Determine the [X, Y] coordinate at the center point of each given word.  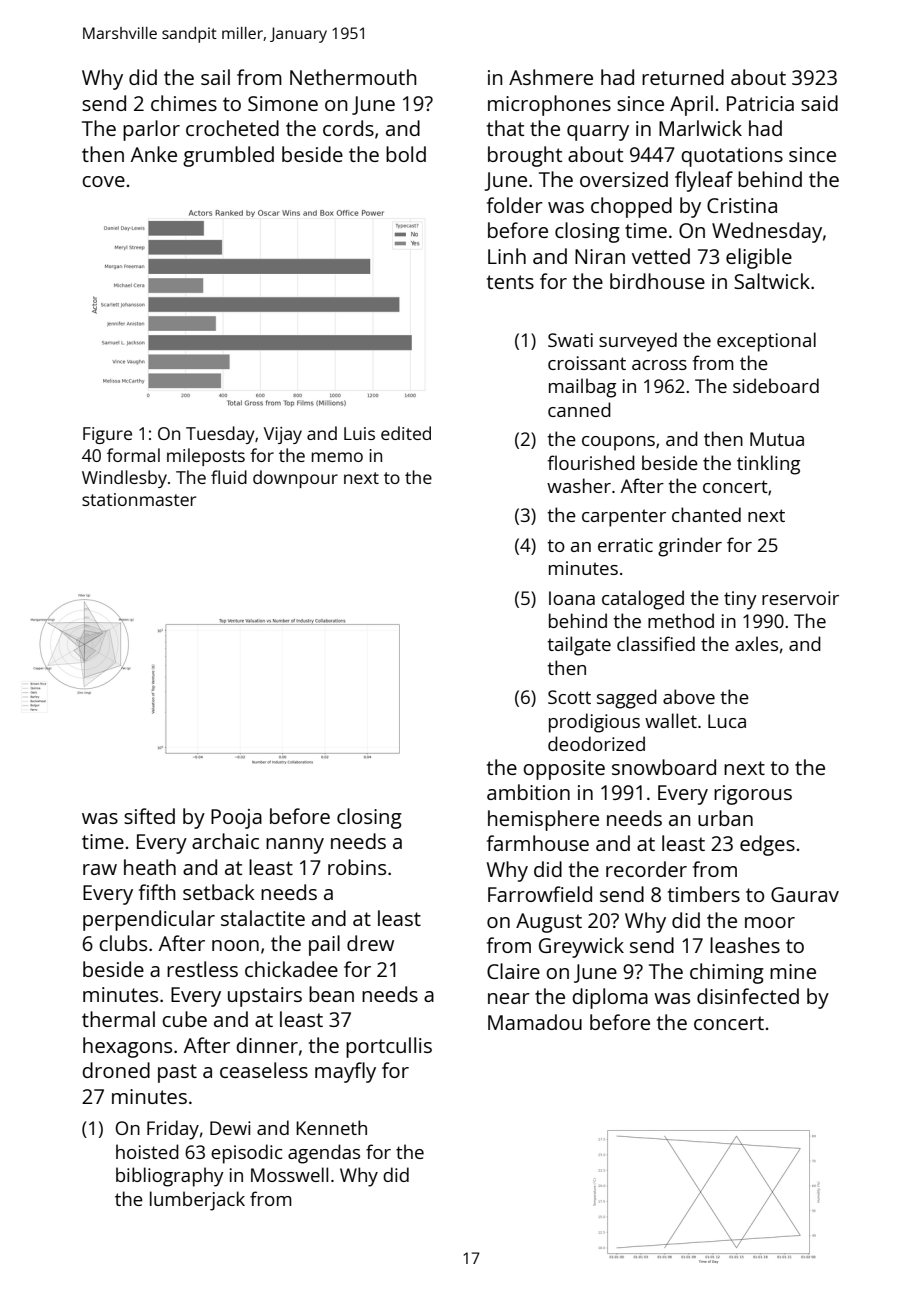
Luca [727, 721]
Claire [513, 971]
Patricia [760, 103]
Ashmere [551, 77]
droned [116, 1070]
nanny [295, 846]
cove [103, 181]
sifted [149, 816]
